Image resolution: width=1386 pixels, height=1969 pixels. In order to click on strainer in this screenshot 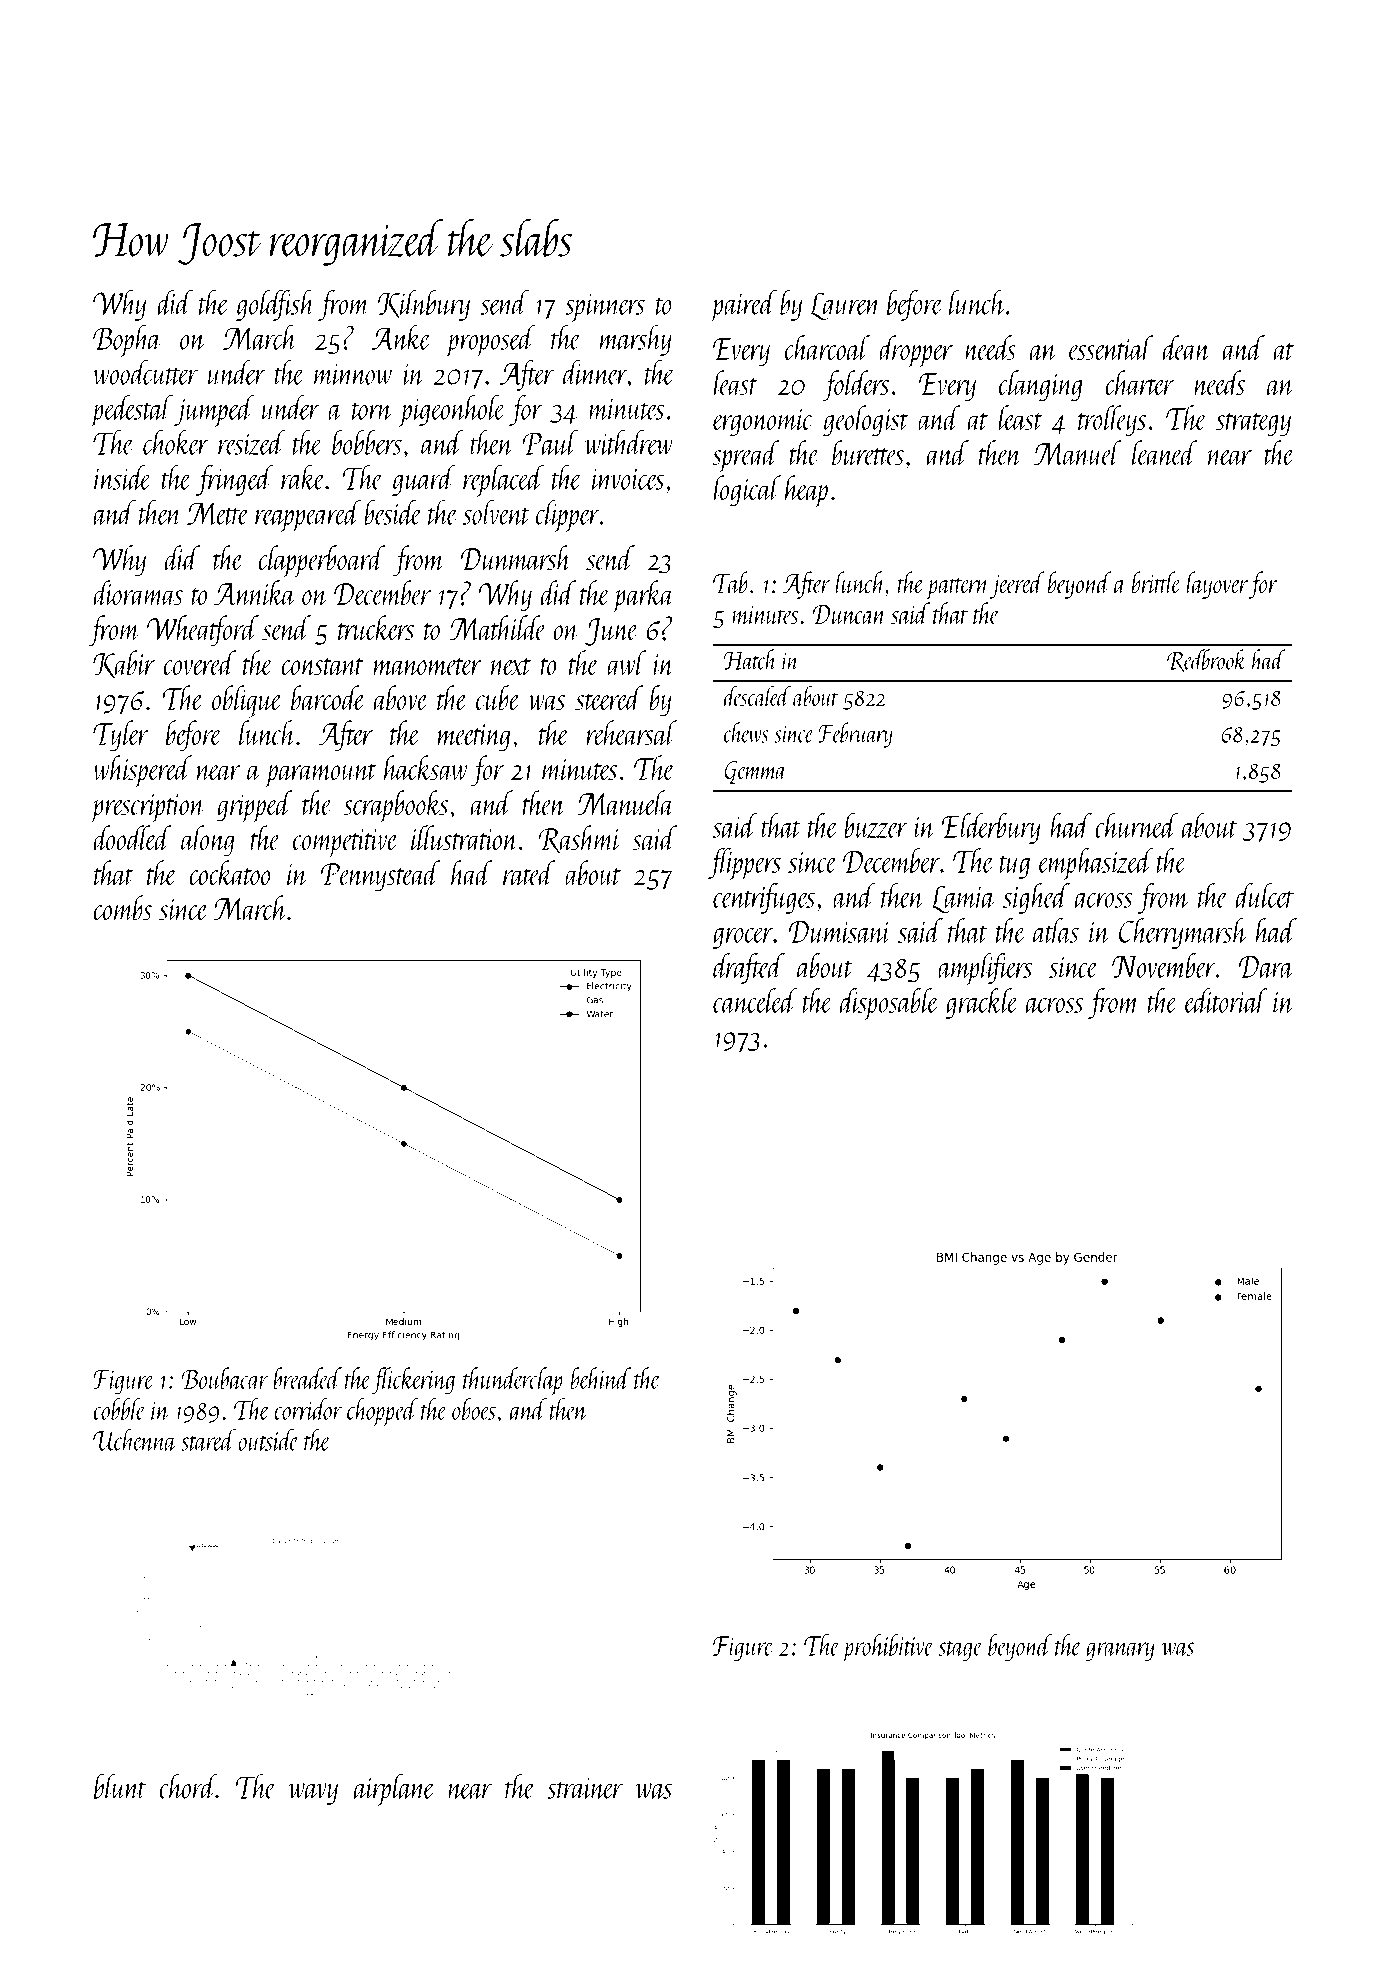, I will do `click(585, 1788)`.
